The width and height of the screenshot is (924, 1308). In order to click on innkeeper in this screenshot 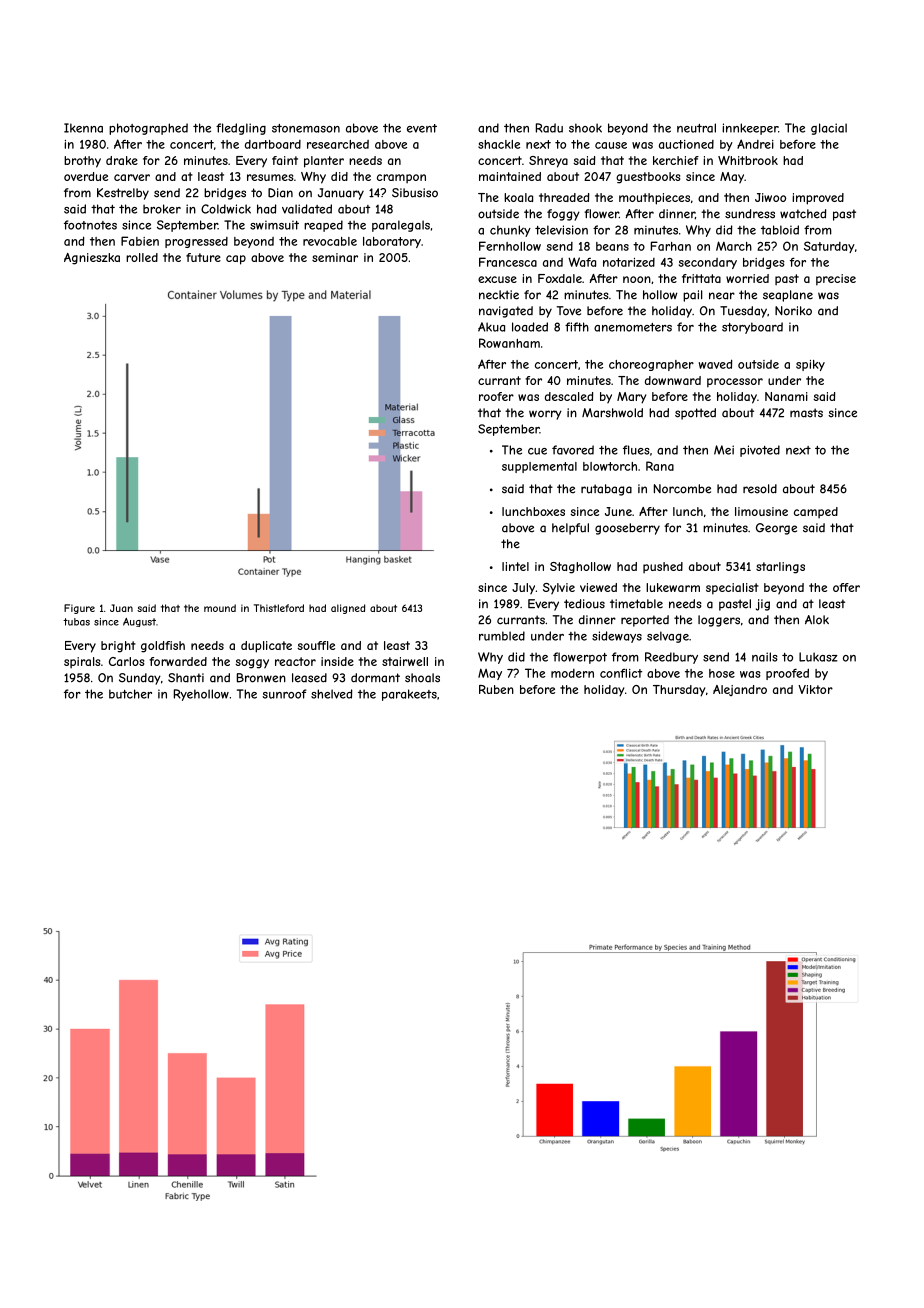, I will do `click(750, 129)`.
